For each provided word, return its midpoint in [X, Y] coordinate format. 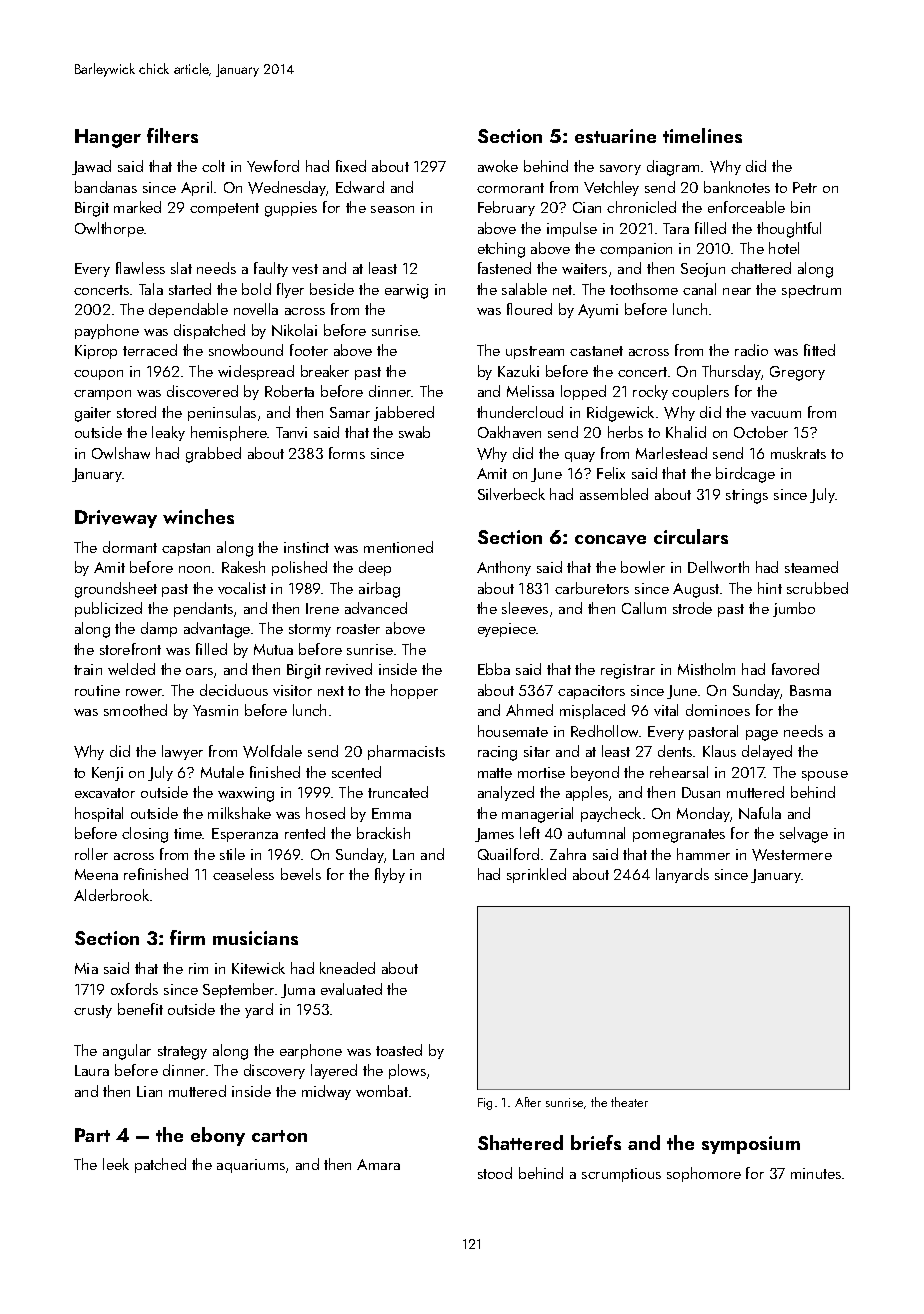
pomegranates [679, 836]
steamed [811, 567]
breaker [325, 371]
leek [116, 1164]
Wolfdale [272, 751]
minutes [816, 1173]
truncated [398, 792]
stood [495, 1173]
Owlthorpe [109, 229]
